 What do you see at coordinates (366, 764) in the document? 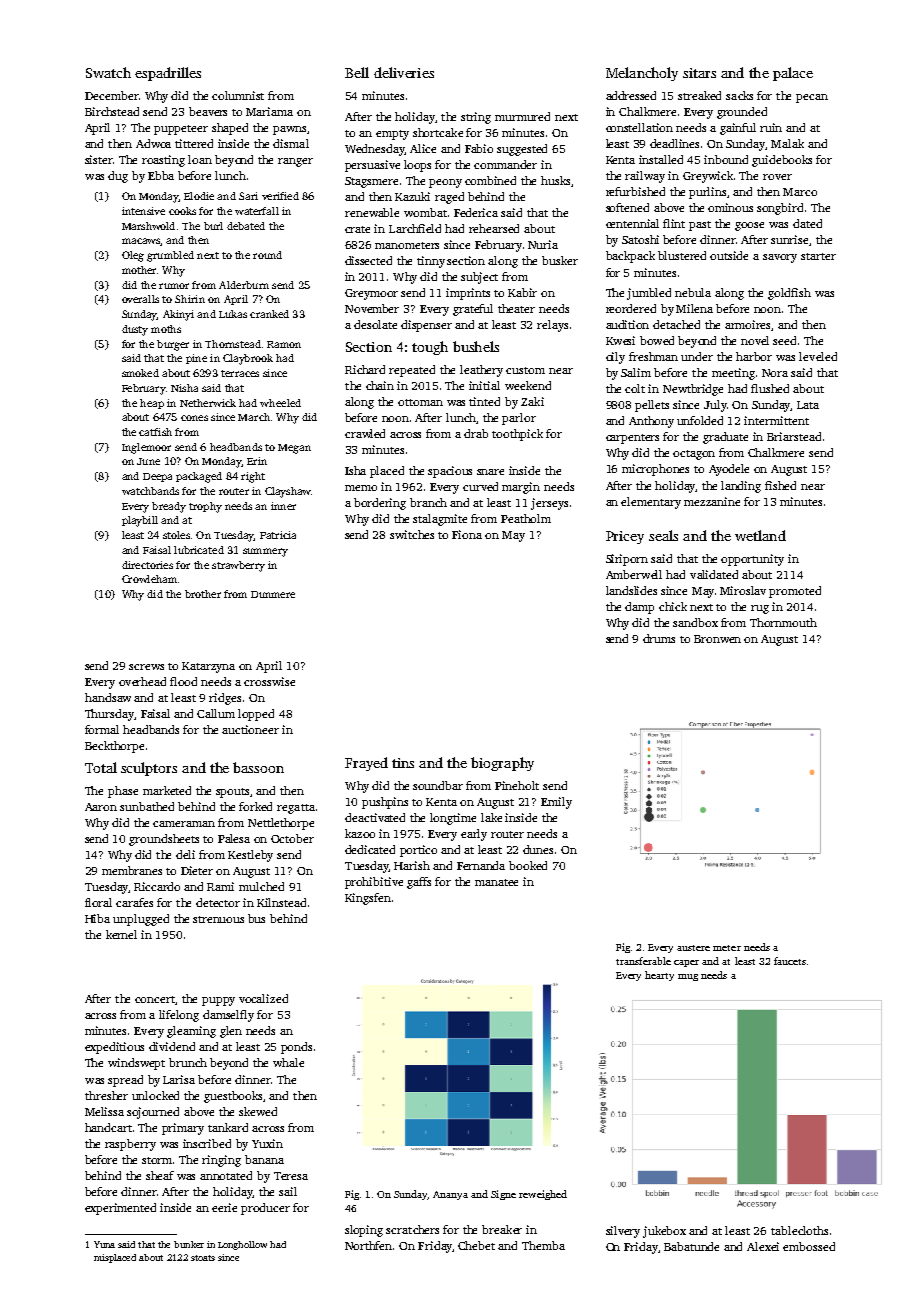
I see `Frayed` at bounding box center [366, 764].
